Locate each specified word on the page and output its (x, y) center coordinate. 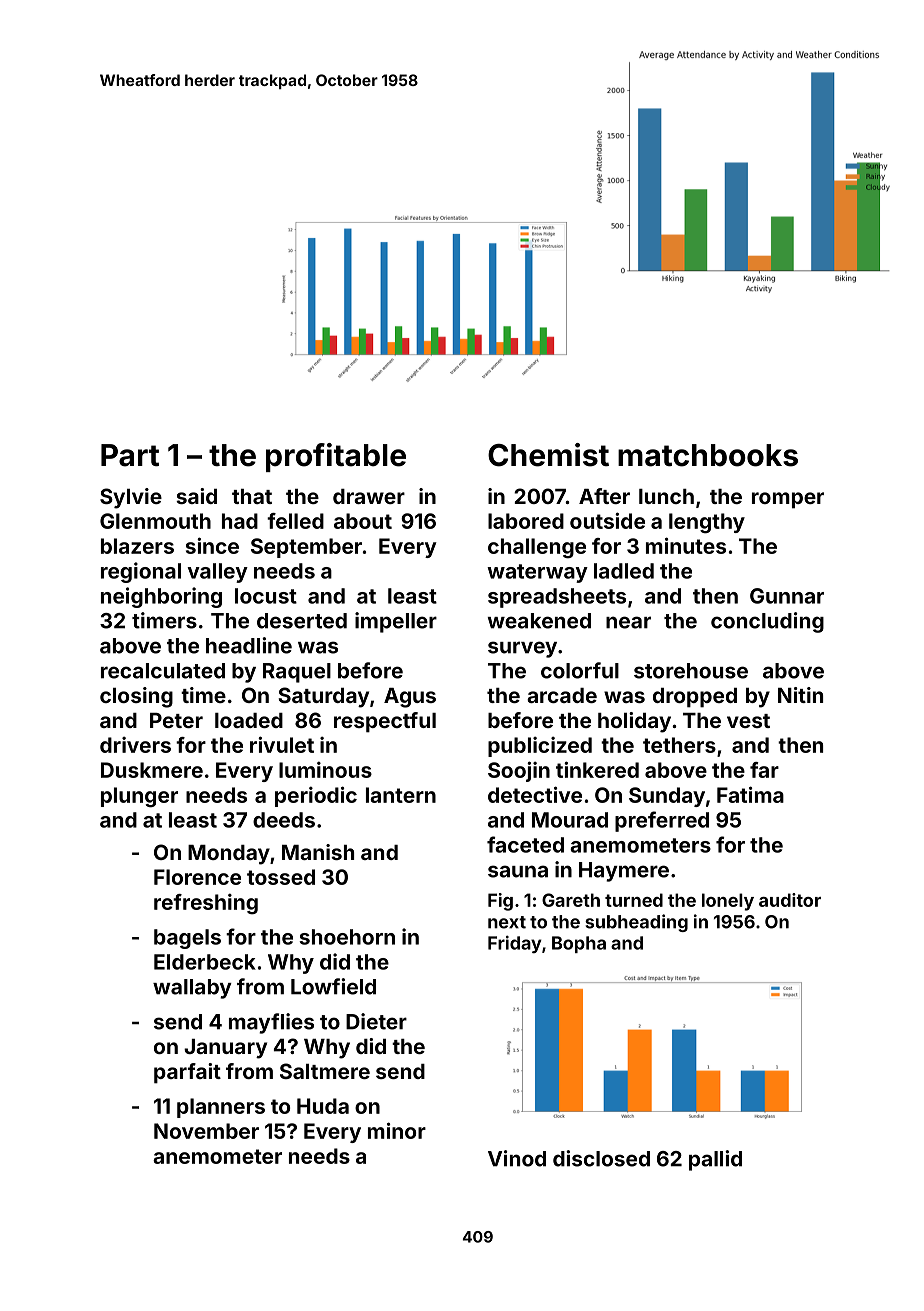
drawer (369, 496)
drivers (135, 745)
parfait (187, 1073)
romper (788, 500)
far (764, 770)
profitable (336, 457)
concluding (767, 622)
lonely (728, 902)
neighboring (161, 597)
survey (522, 649)
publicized (540, 747)
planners (221, 1108)
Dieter (376, 1021)
